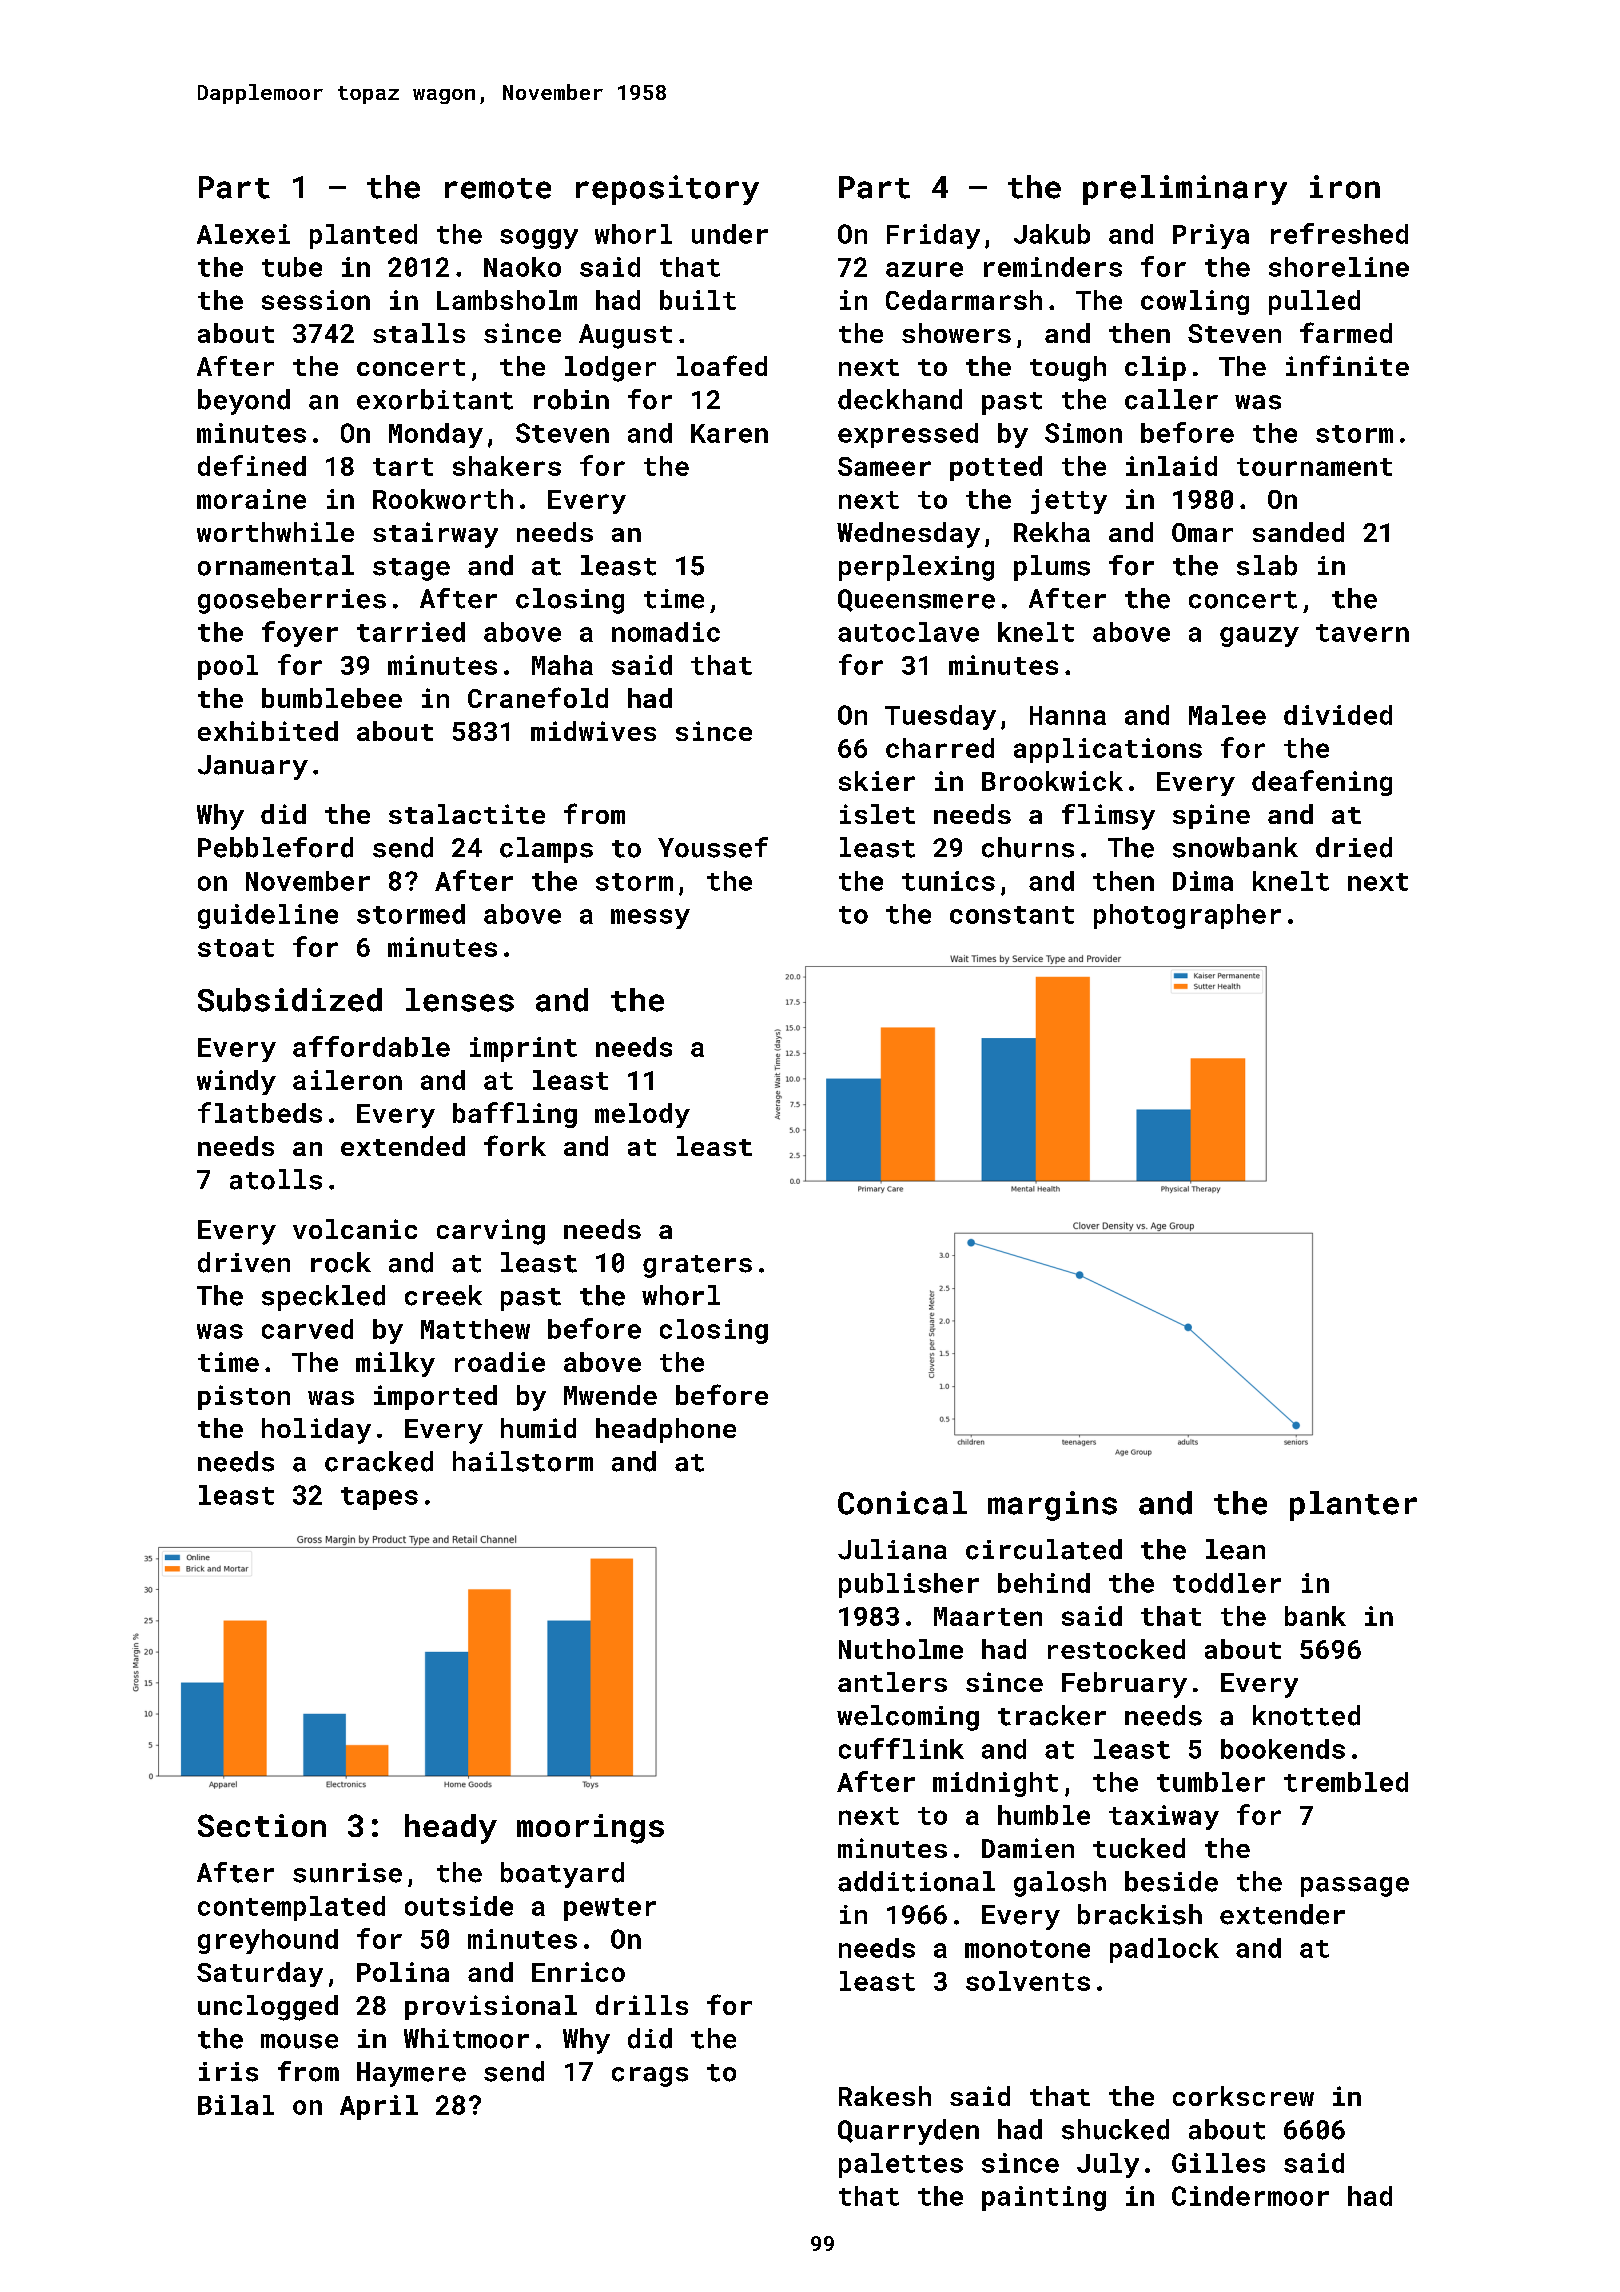  Describe the element at coordinates (1243, 2096) in the document. I see `corkscrew` at that location.
